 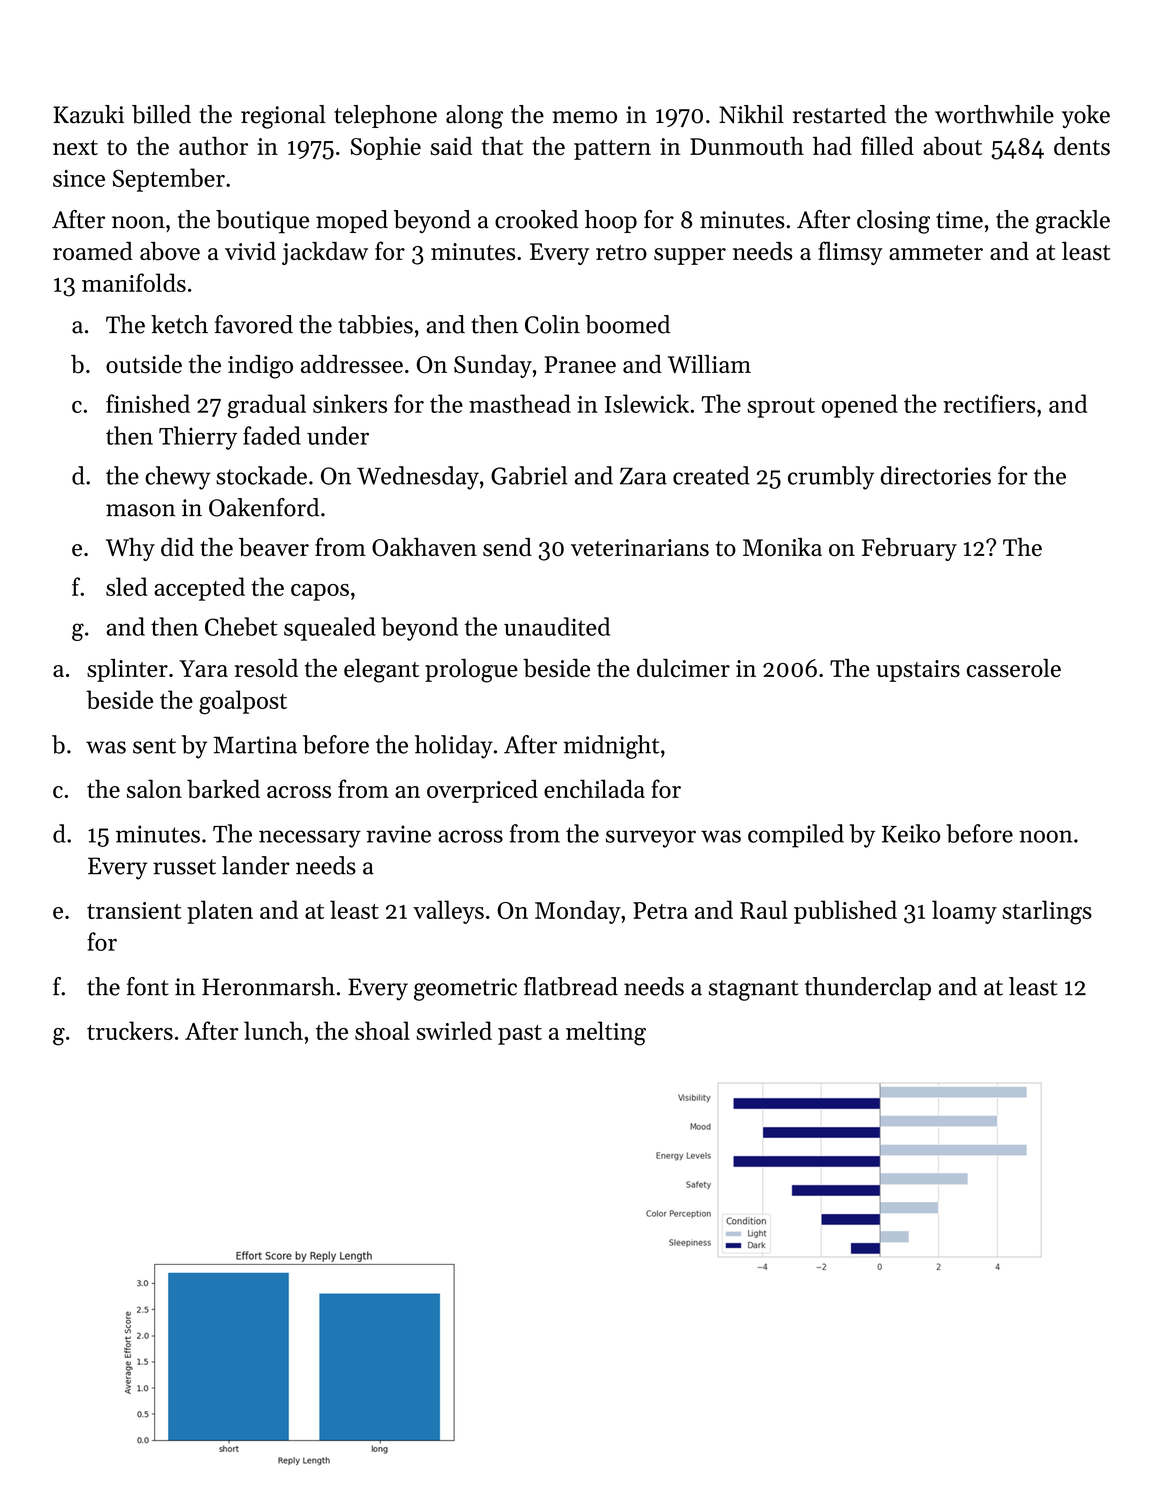 I want to click on since, so click(x=79, y=178).
